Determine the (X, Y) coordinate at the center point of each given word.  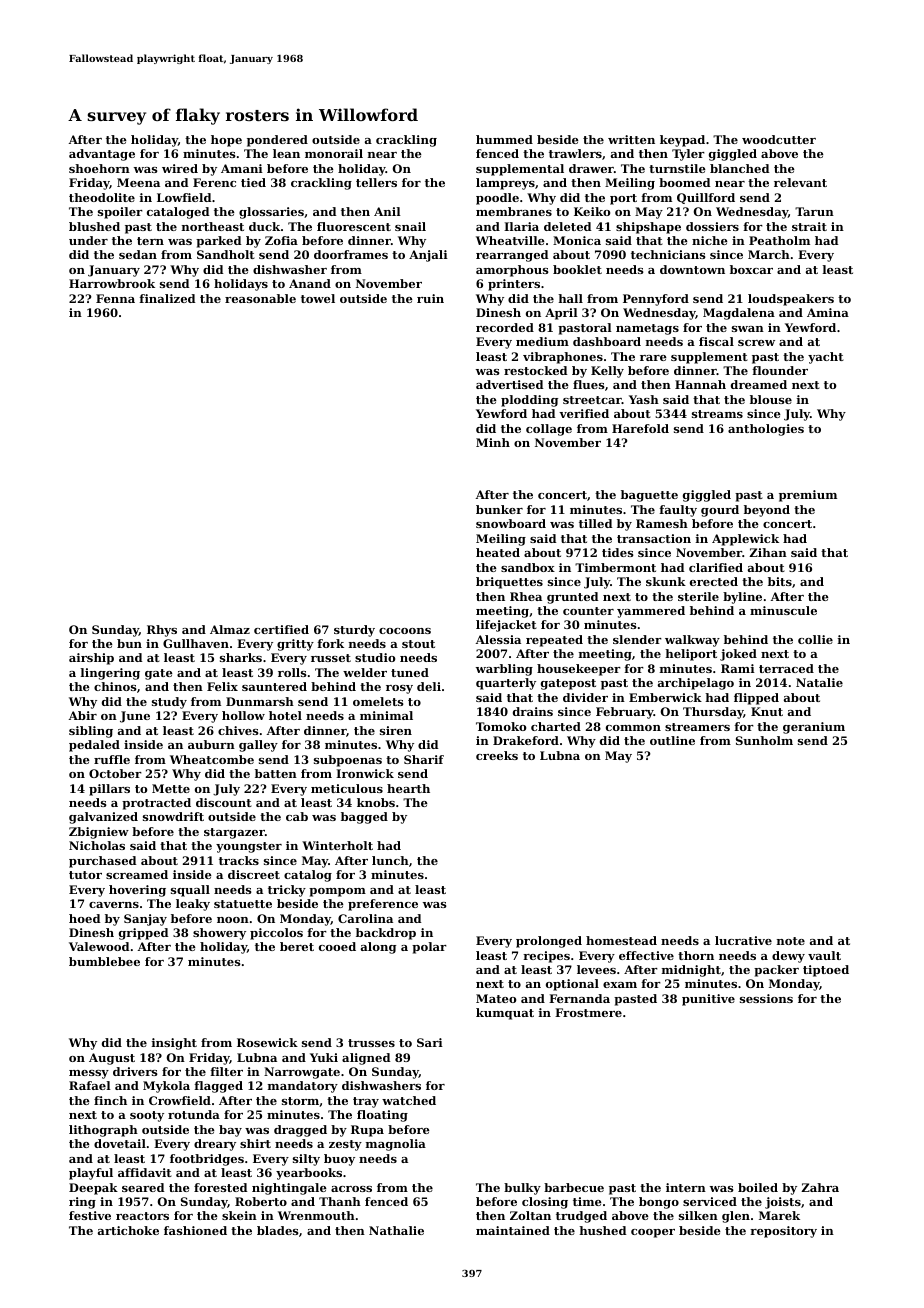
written (631, 139)
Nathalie (396, 1230)
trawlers (575, 153)
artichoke (128, 1230)
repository (783, 1232)
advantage (102, 155)
